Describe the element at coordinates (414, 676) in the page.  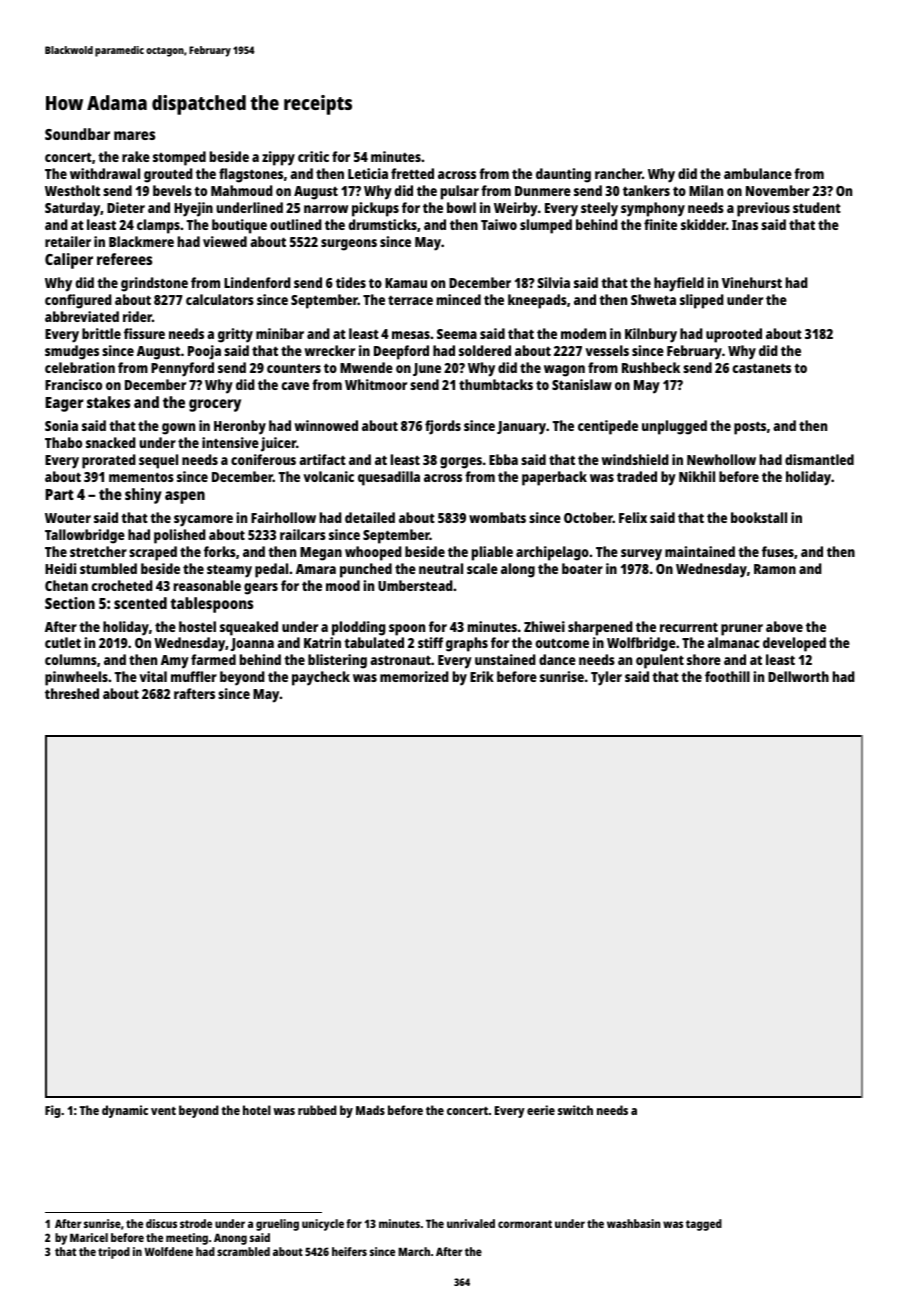
I see `memorized` at that location.
